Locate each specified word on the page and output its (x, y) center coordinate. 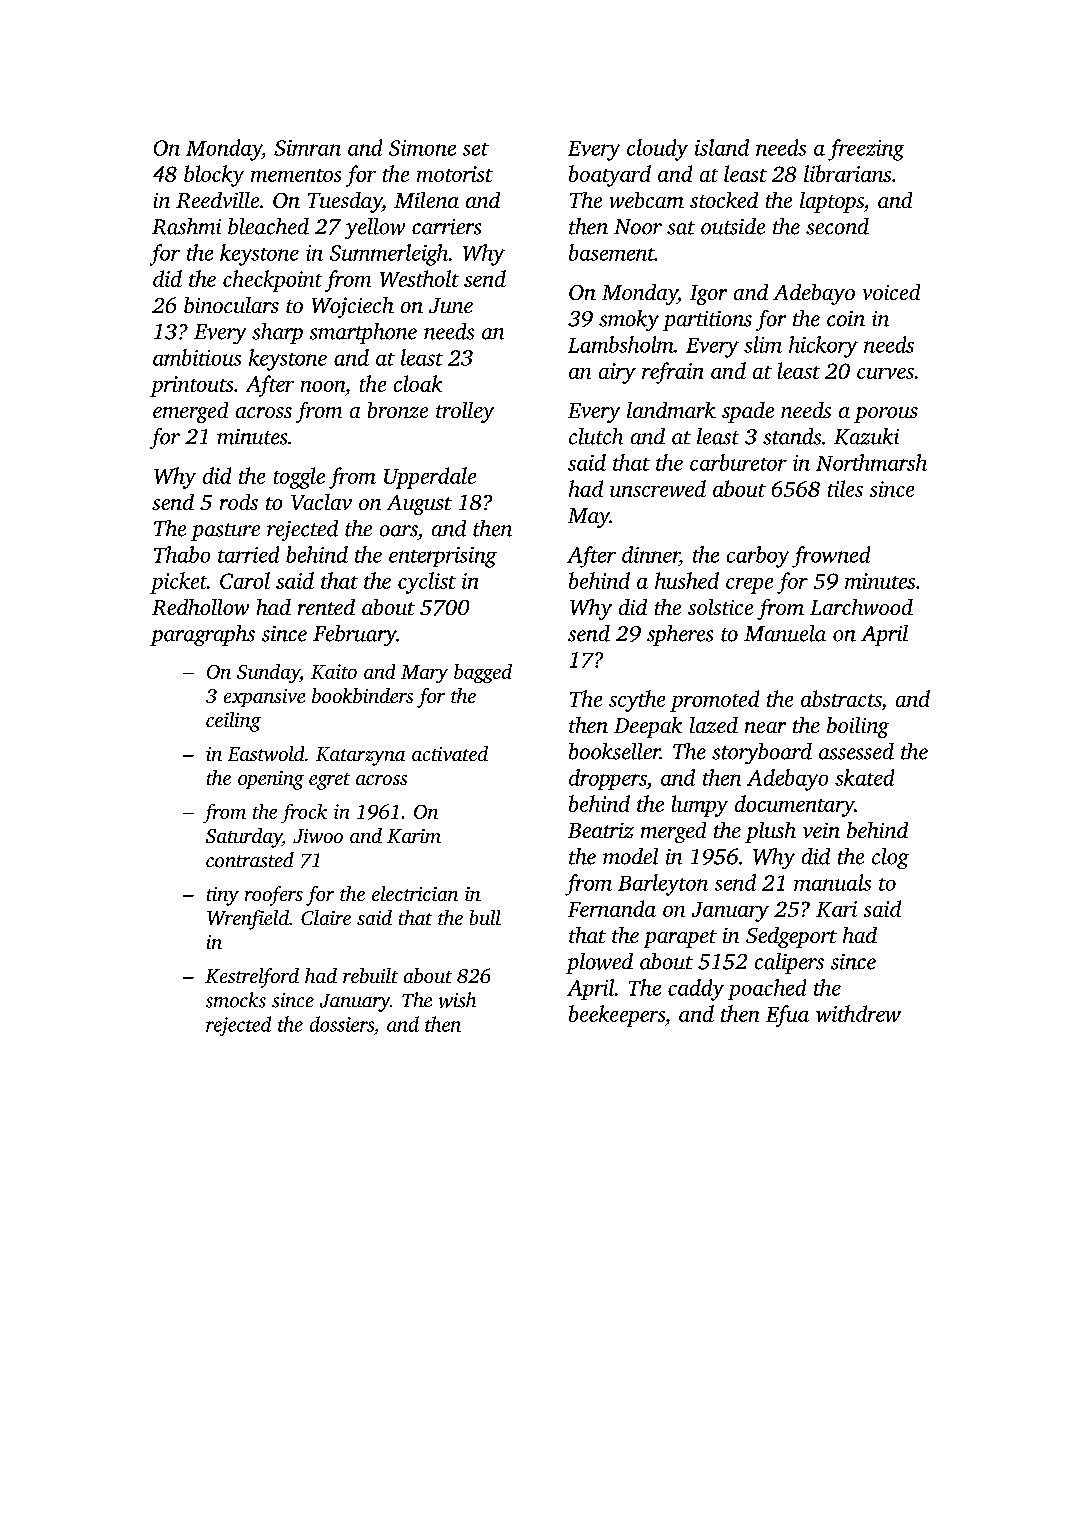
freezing (866, 150)
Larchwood (861, 607)
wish (457, 1000)
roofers (274, 896)
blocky (214, 176)
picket (178, 583)
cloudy (657, 150)
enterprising (443, 557)
